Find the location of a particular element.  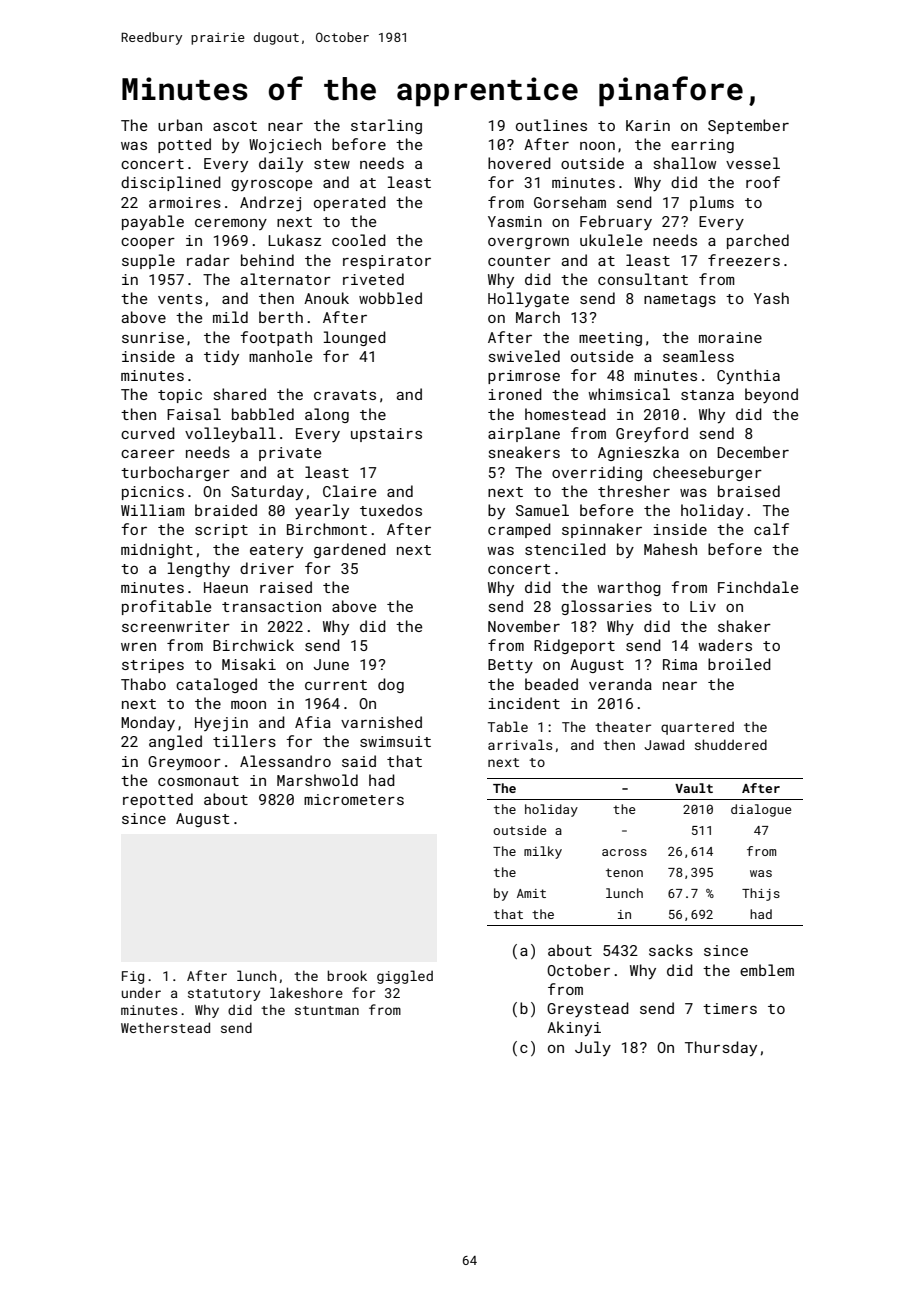

giggled is located at coordinates (405, 977).
